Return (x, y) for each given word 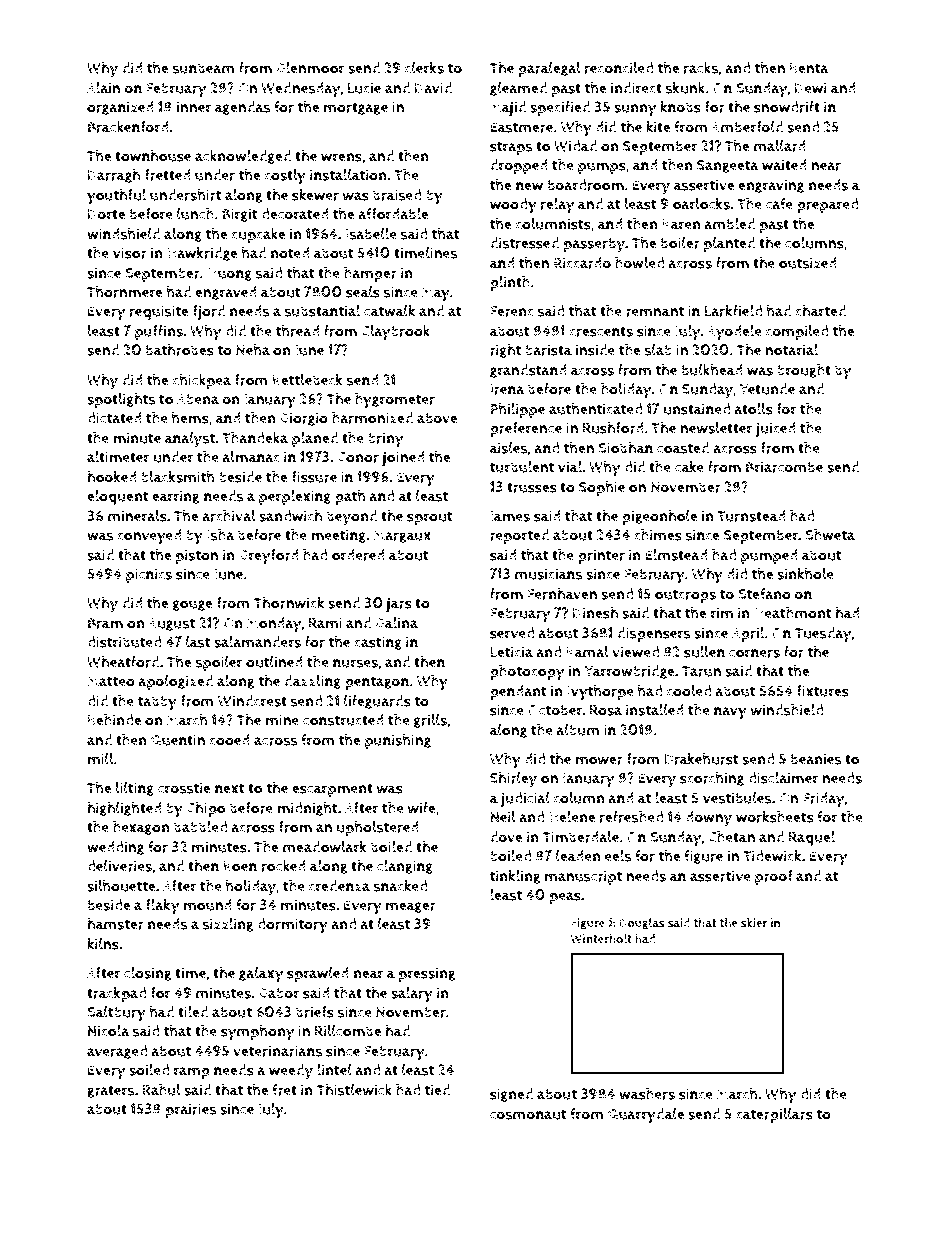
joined (403, 459)
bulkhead (712, 370)
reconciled (619, 68)
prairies (191, 1110)
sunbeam (204, 68)
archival (229, 516)
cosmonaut (528, 1114)
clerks (424, 68)
